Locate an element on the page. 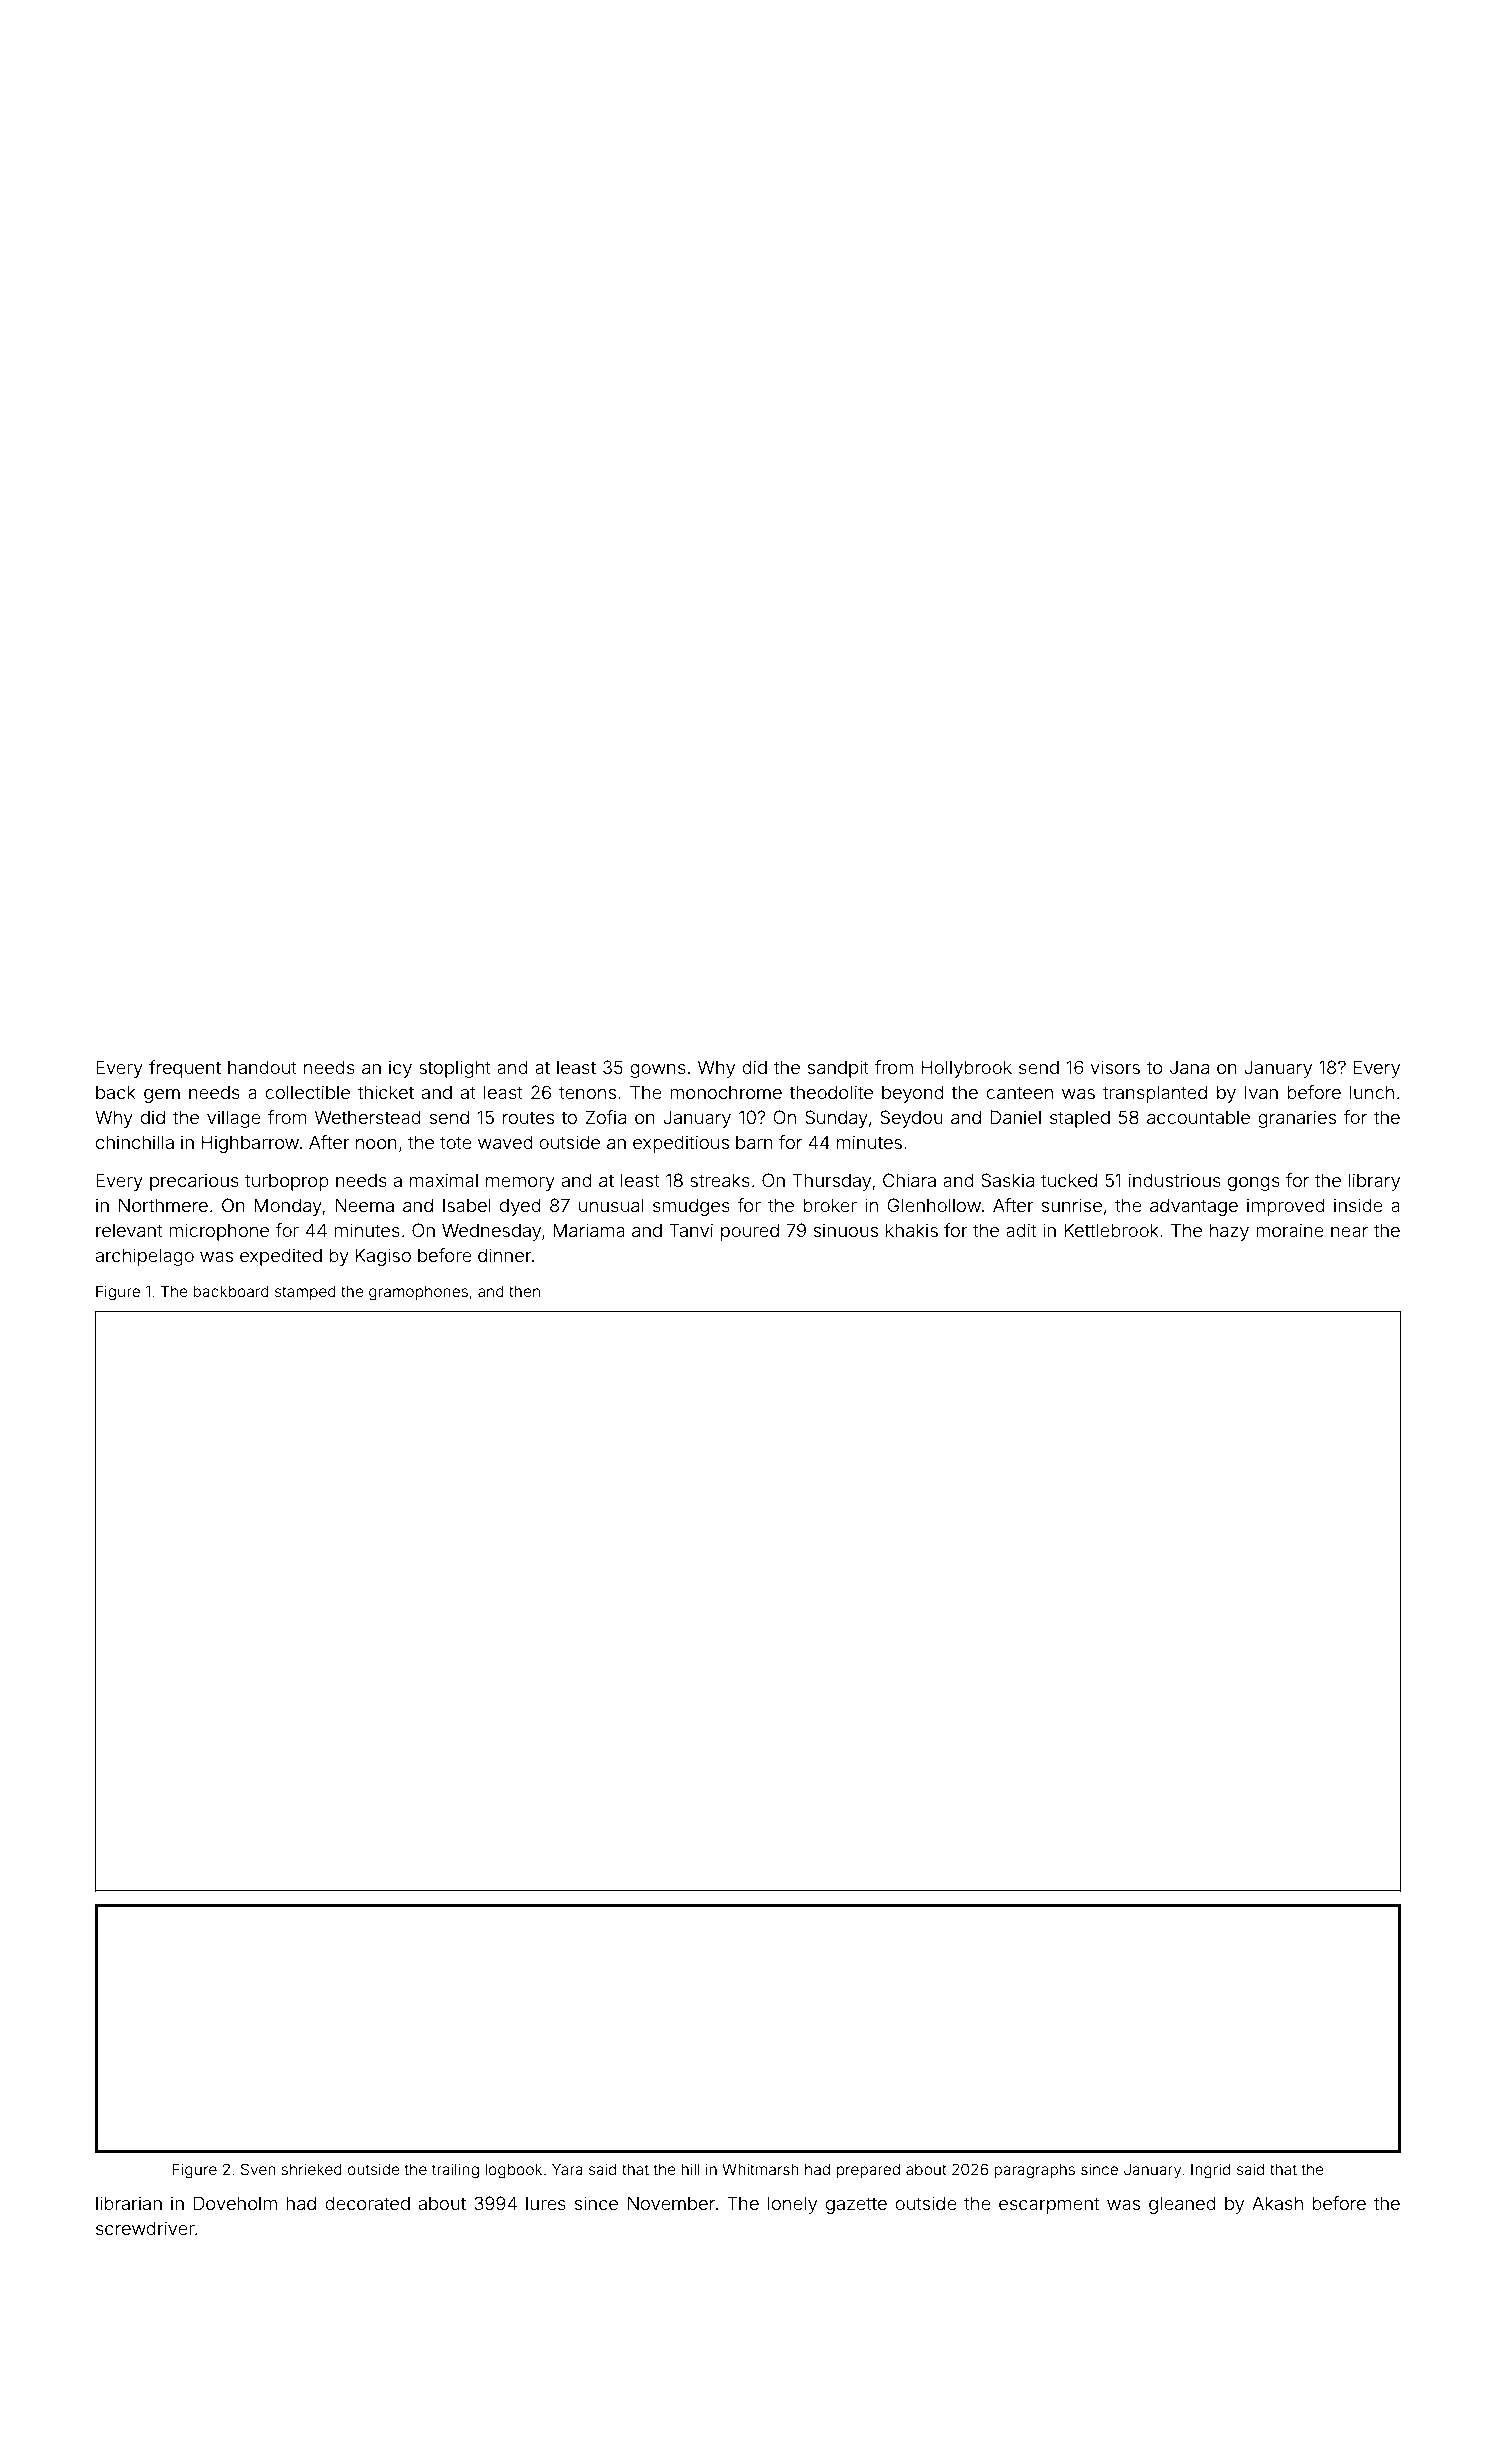  Ingrid is located at coordinates (1210, 2171).
